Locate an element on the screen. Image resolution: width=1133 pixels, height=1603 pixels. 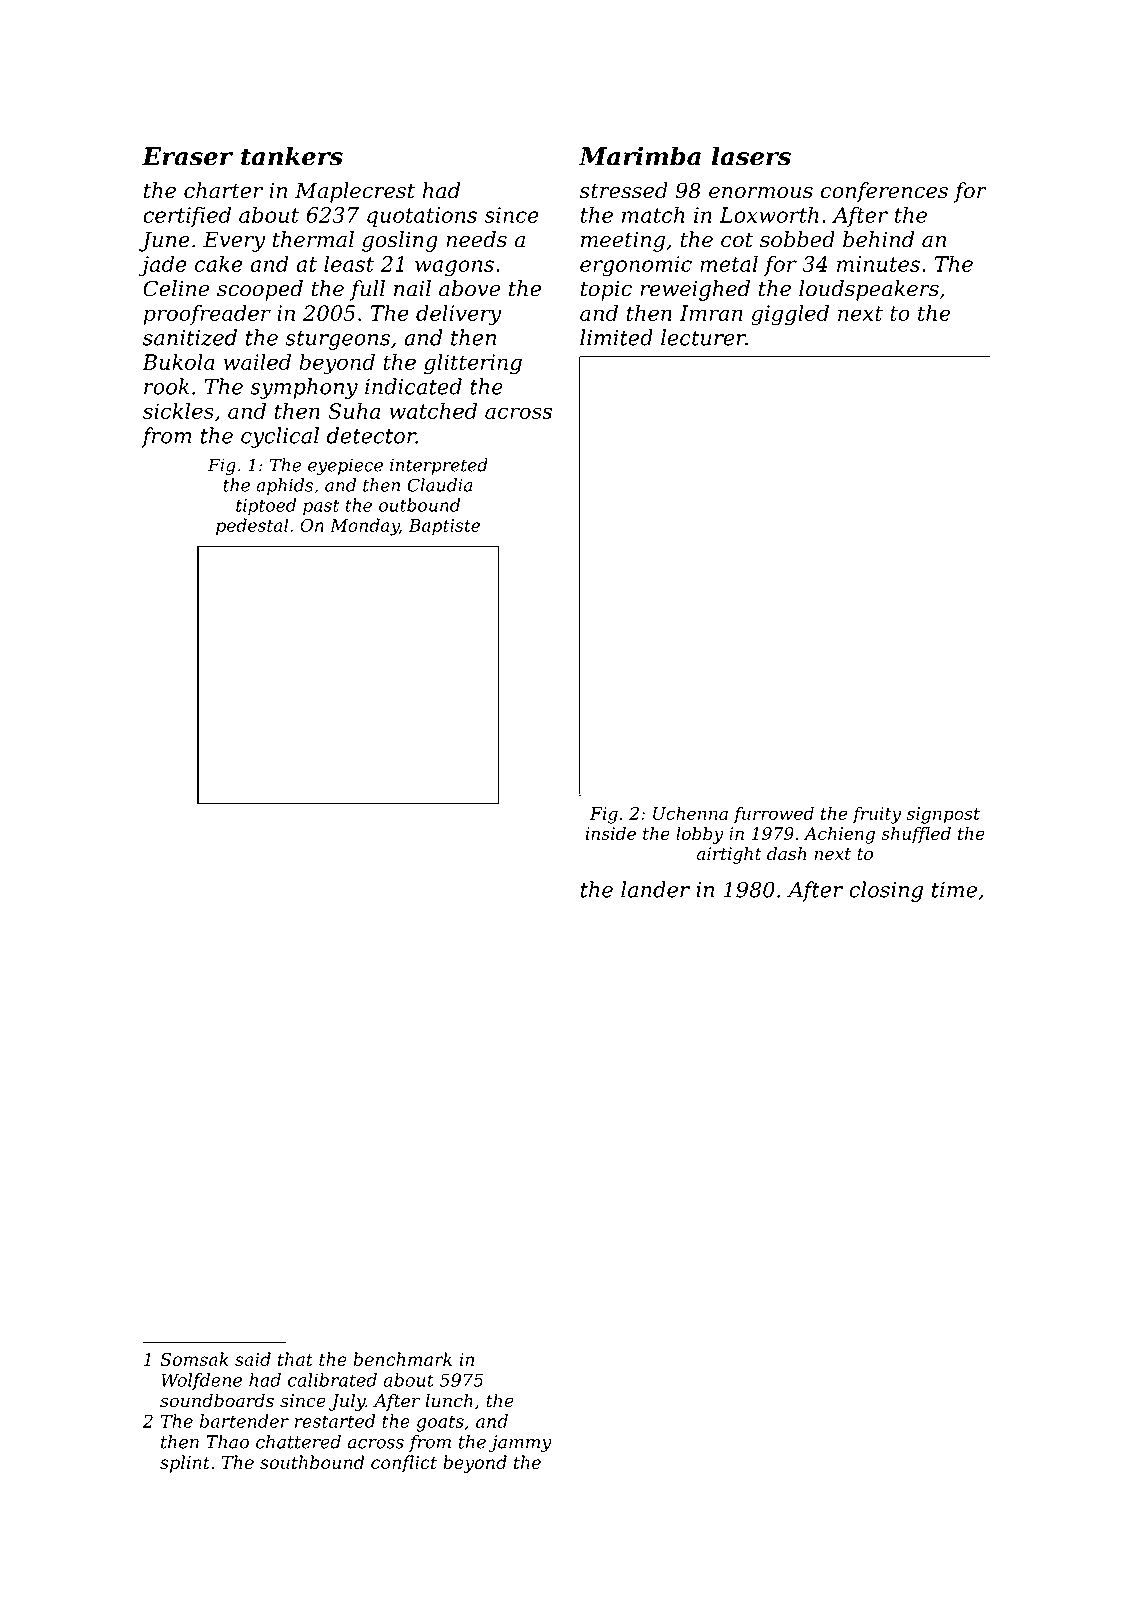
conferences is located at coordinates (884, 192).
